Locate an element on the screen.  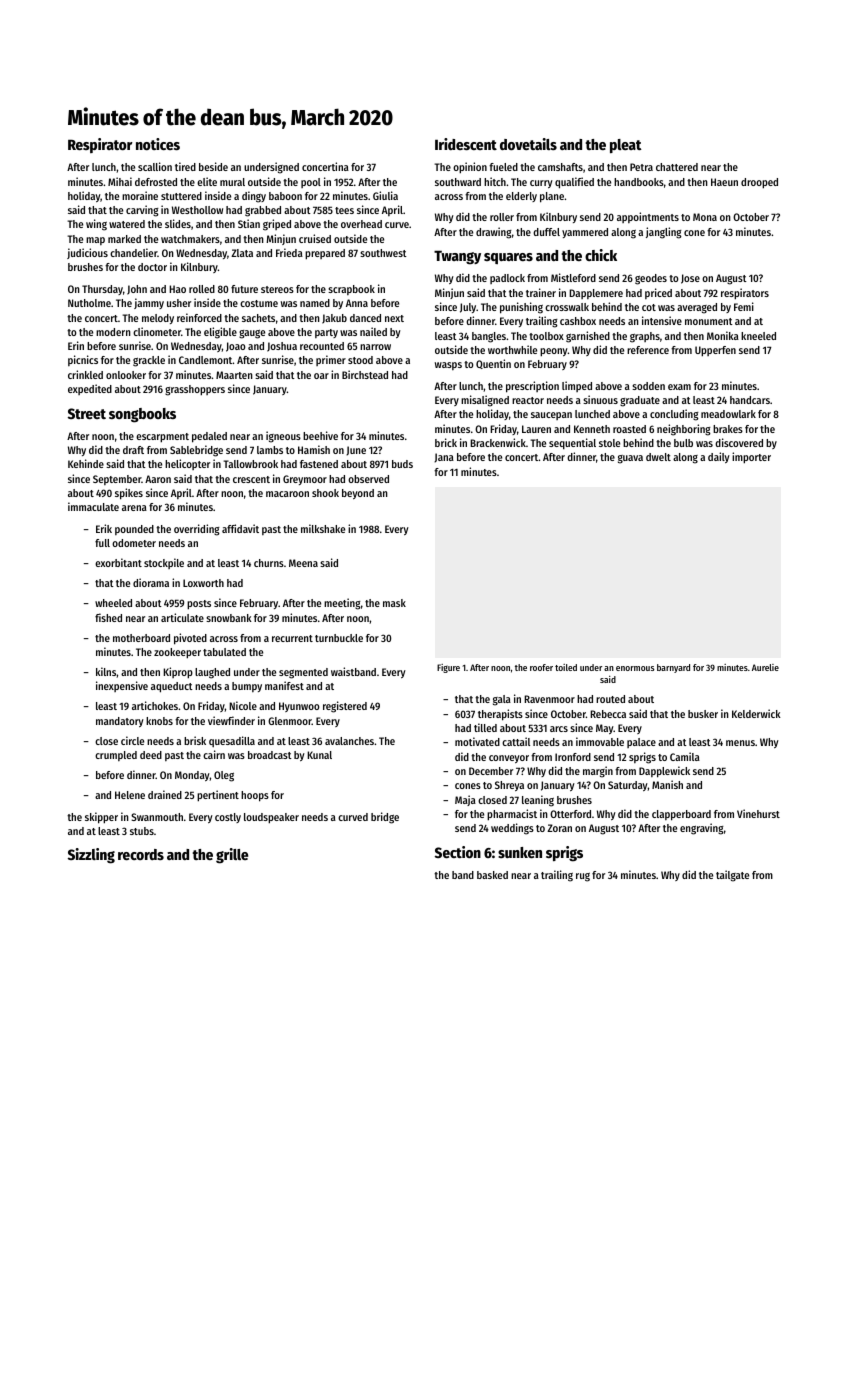
Kiprop is located at coordinates (178, 673).
